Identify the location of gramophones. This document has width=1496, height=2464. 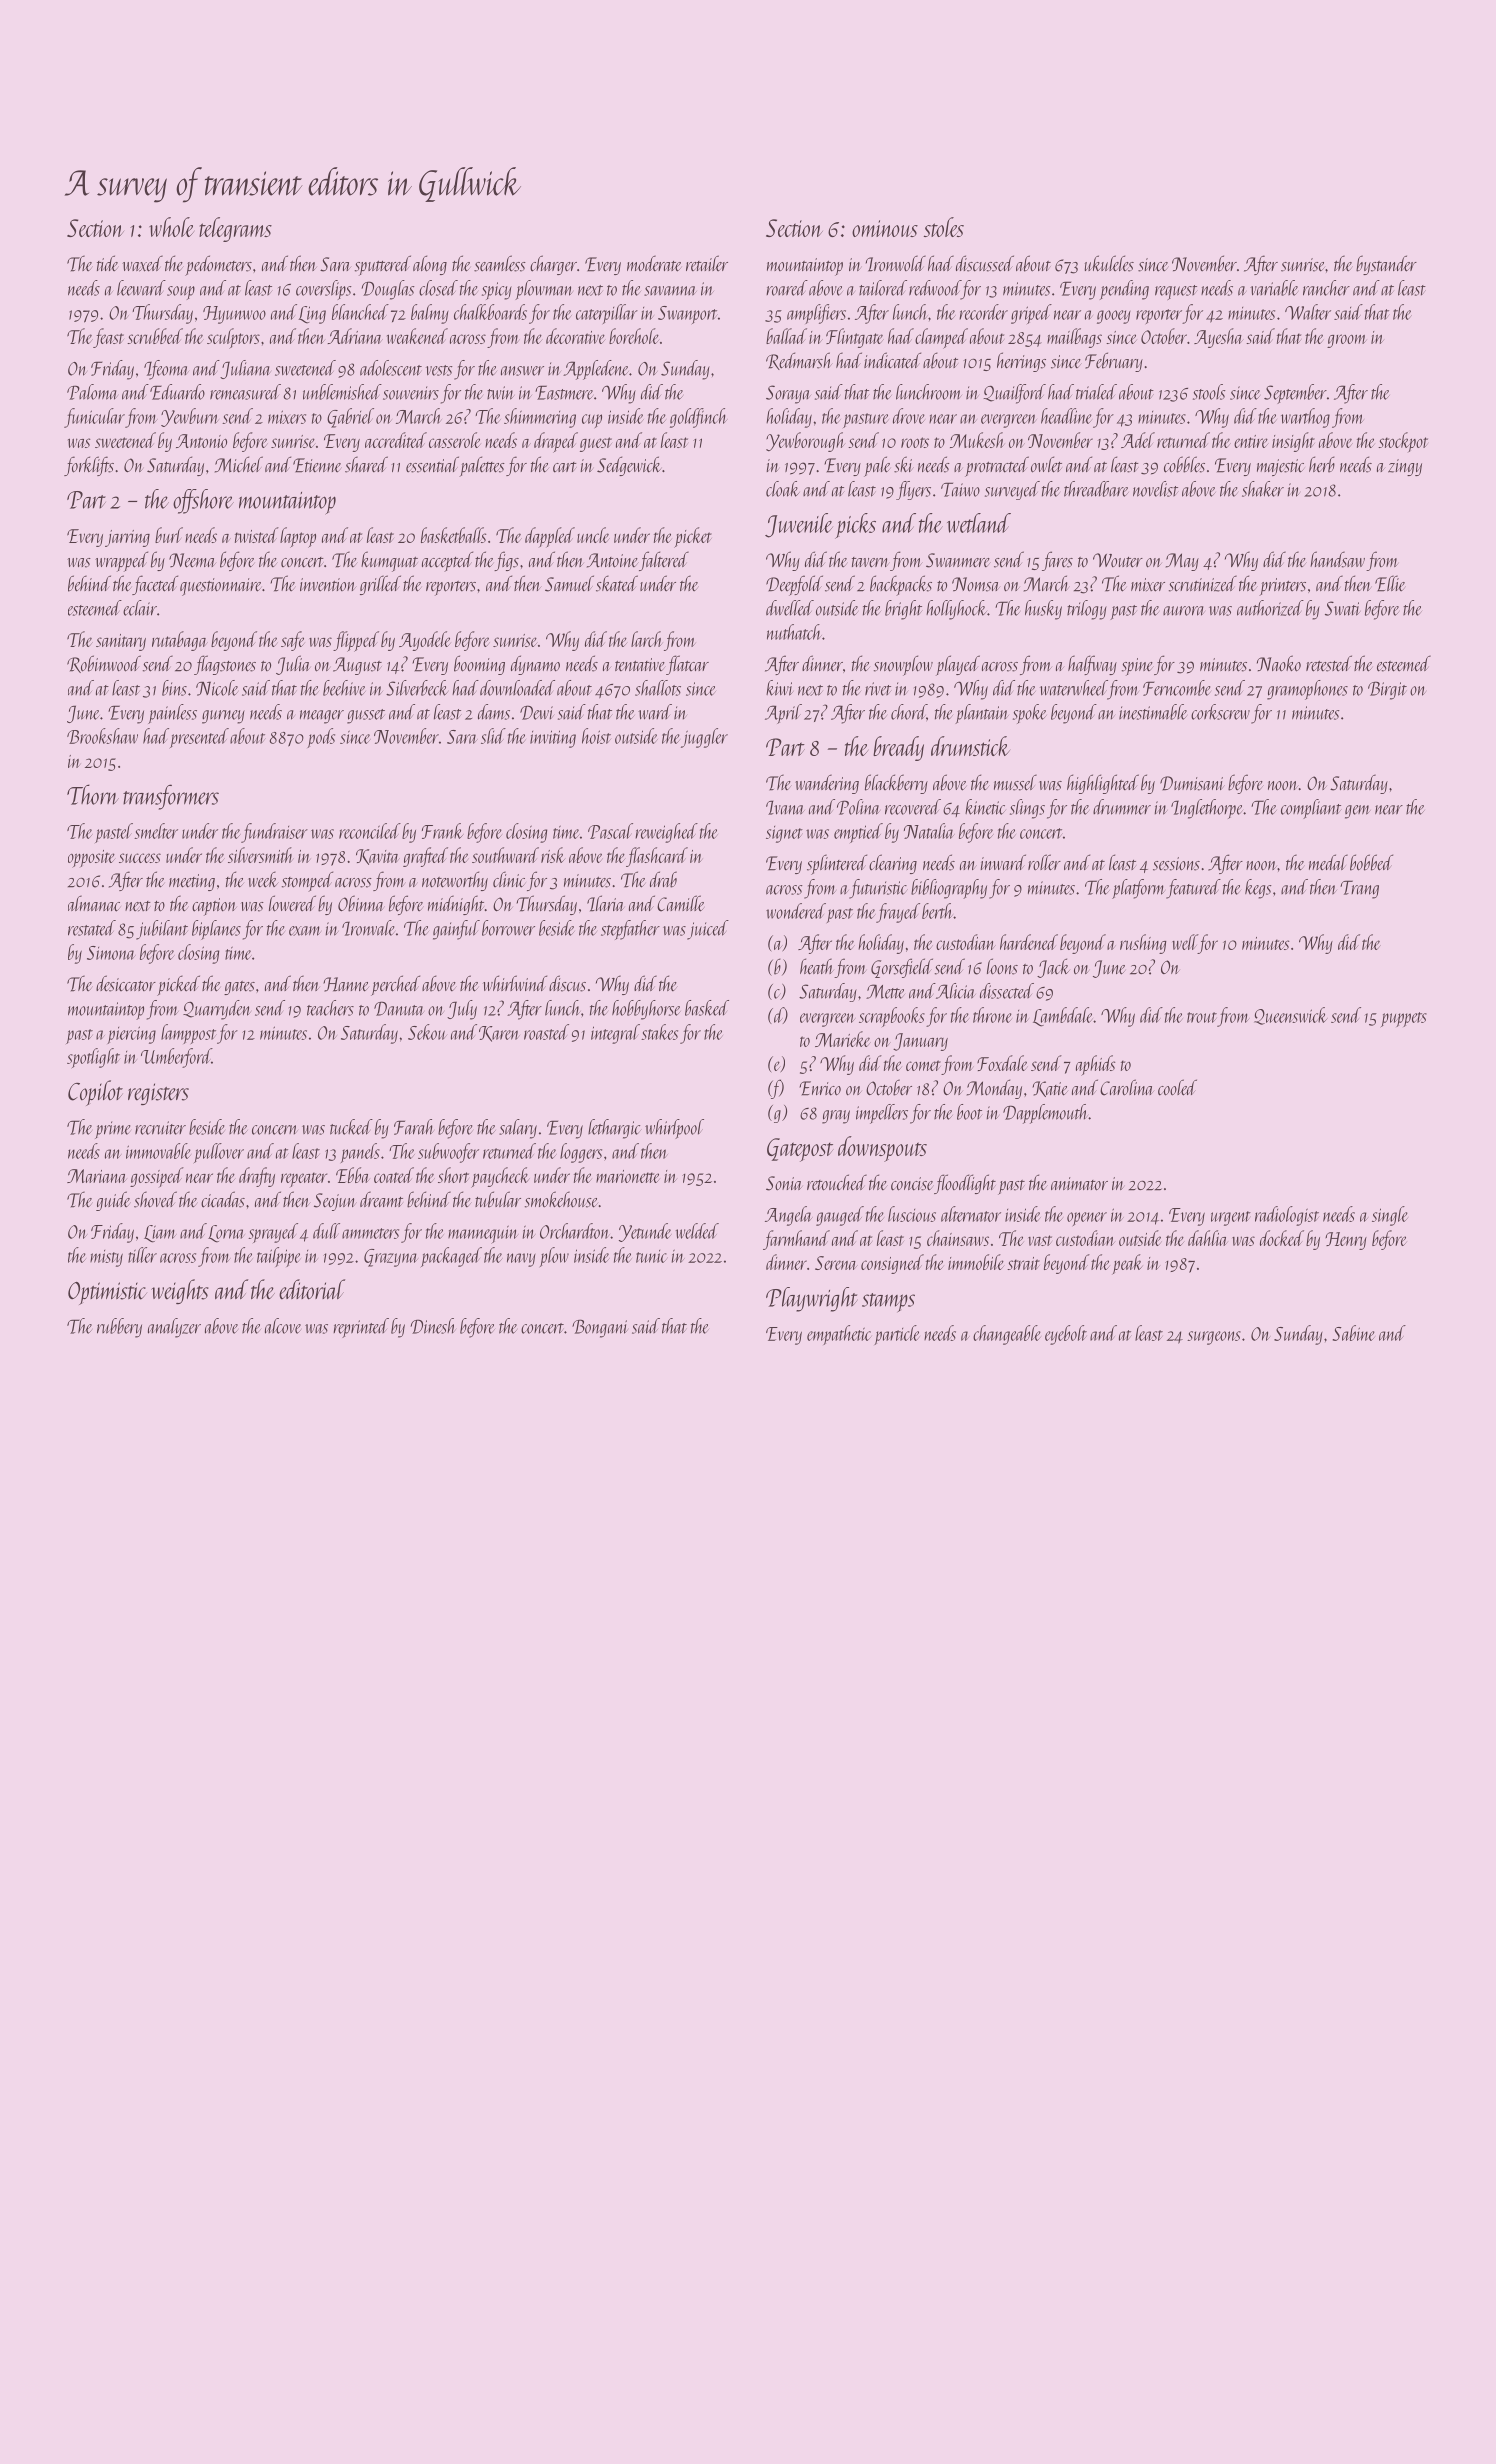
(1307, 690).
